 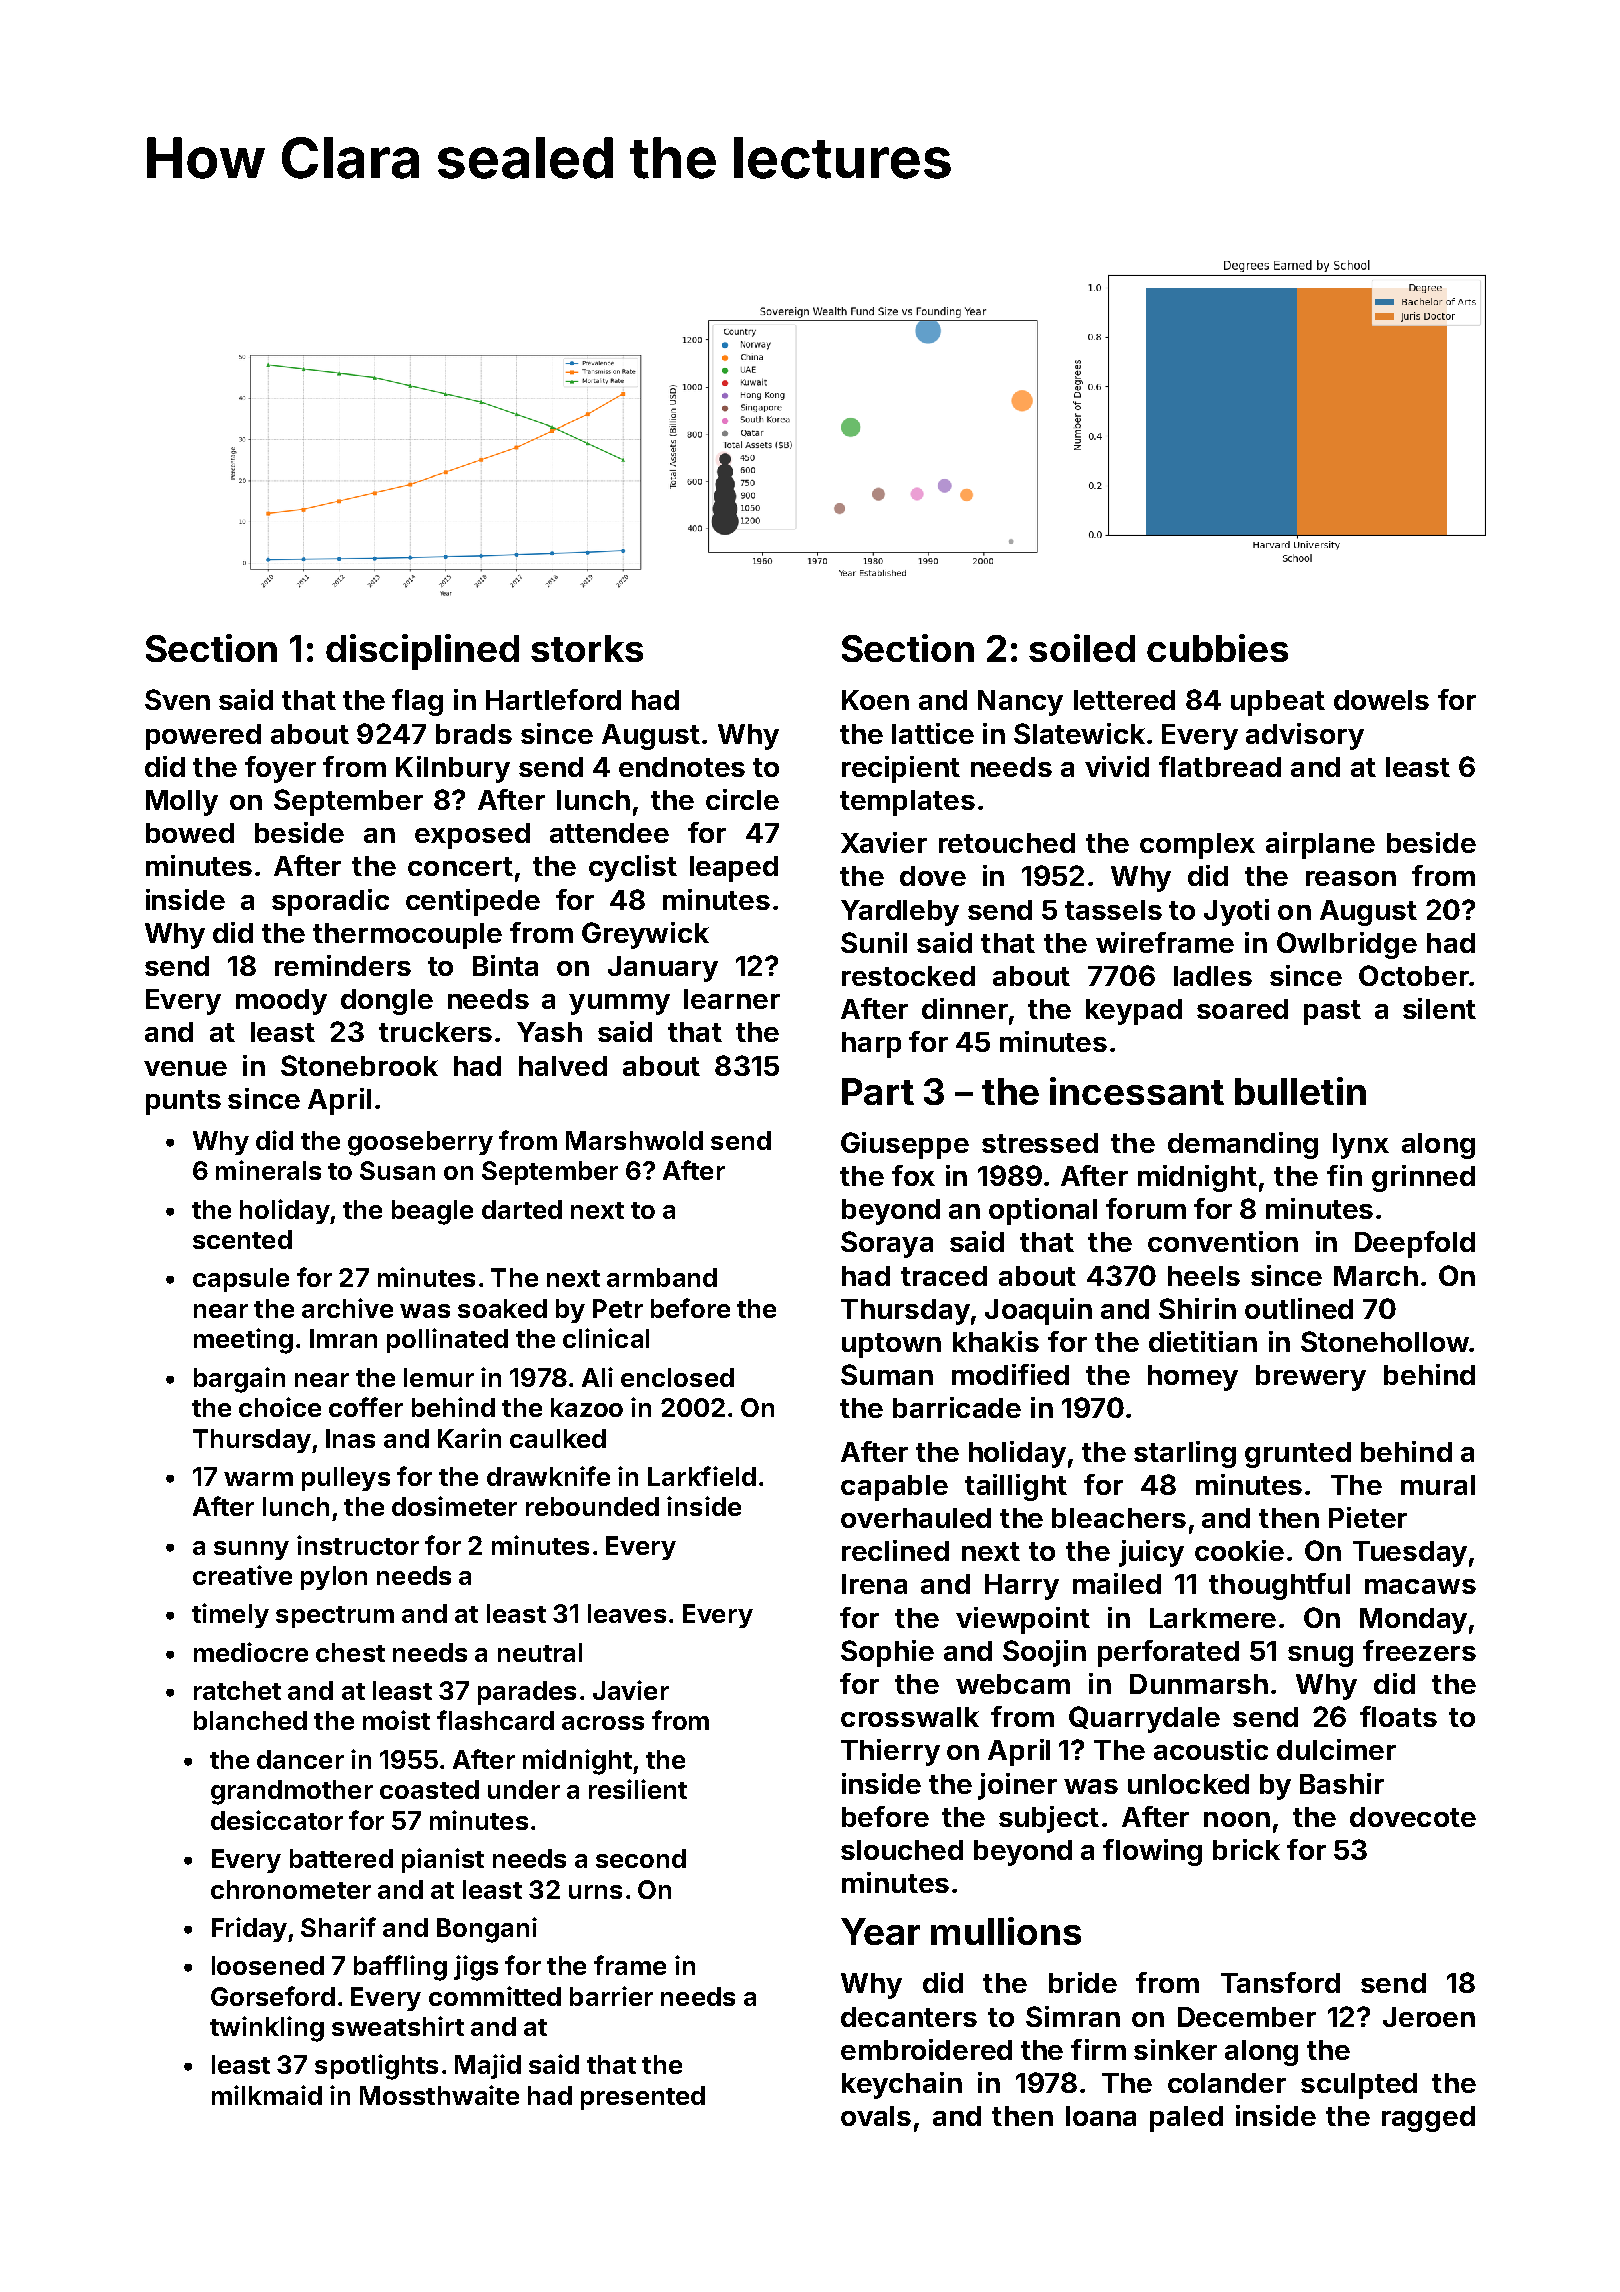 I want to click on Sven, so click(x=177, y=699).
